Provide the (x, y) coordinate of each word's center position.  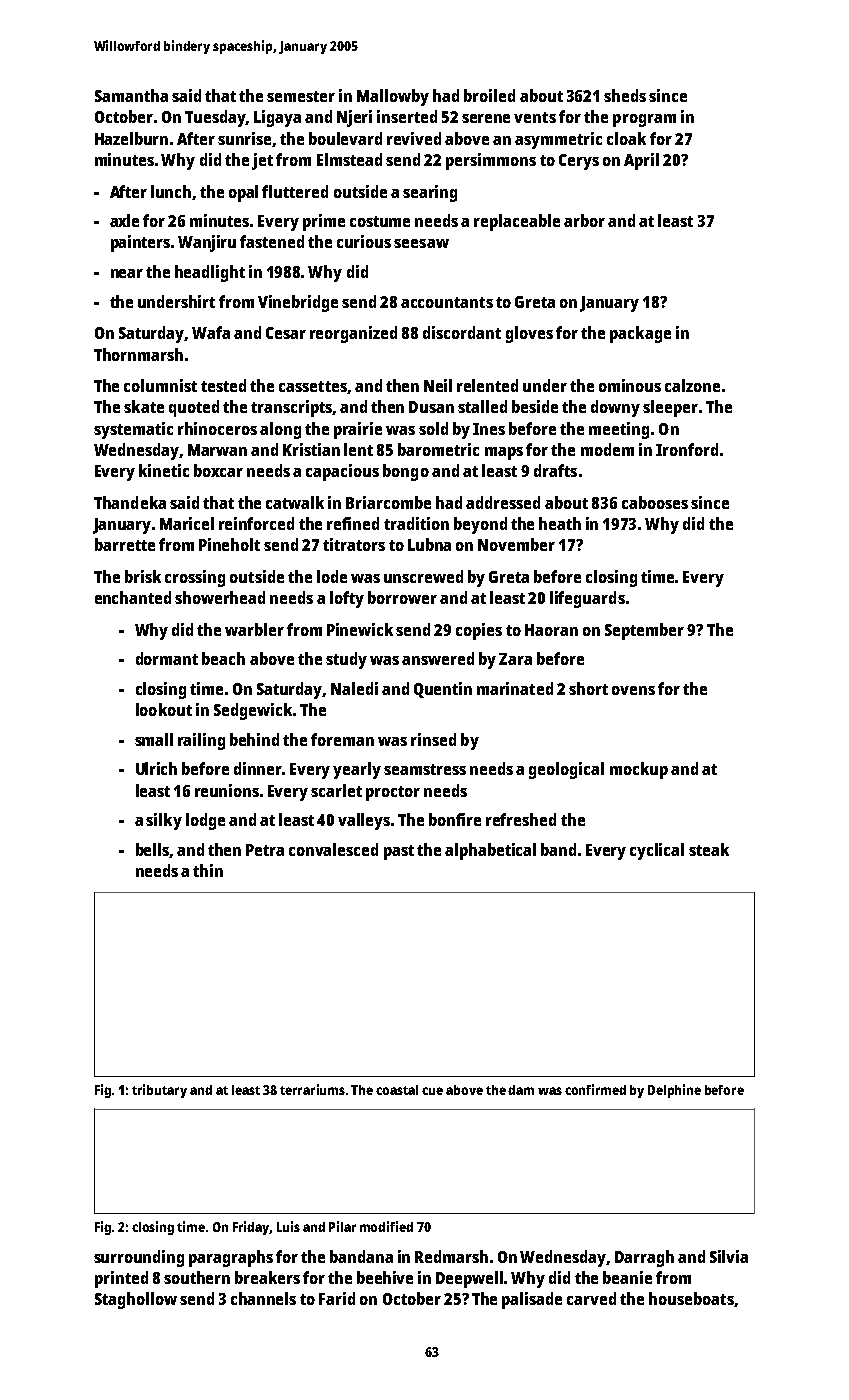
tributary (159, 1091)
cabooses (655, 502)
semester (301, 96)
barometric (438, 449)
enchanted (133, 597)
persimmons (491, 161)
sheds (625, 95)
